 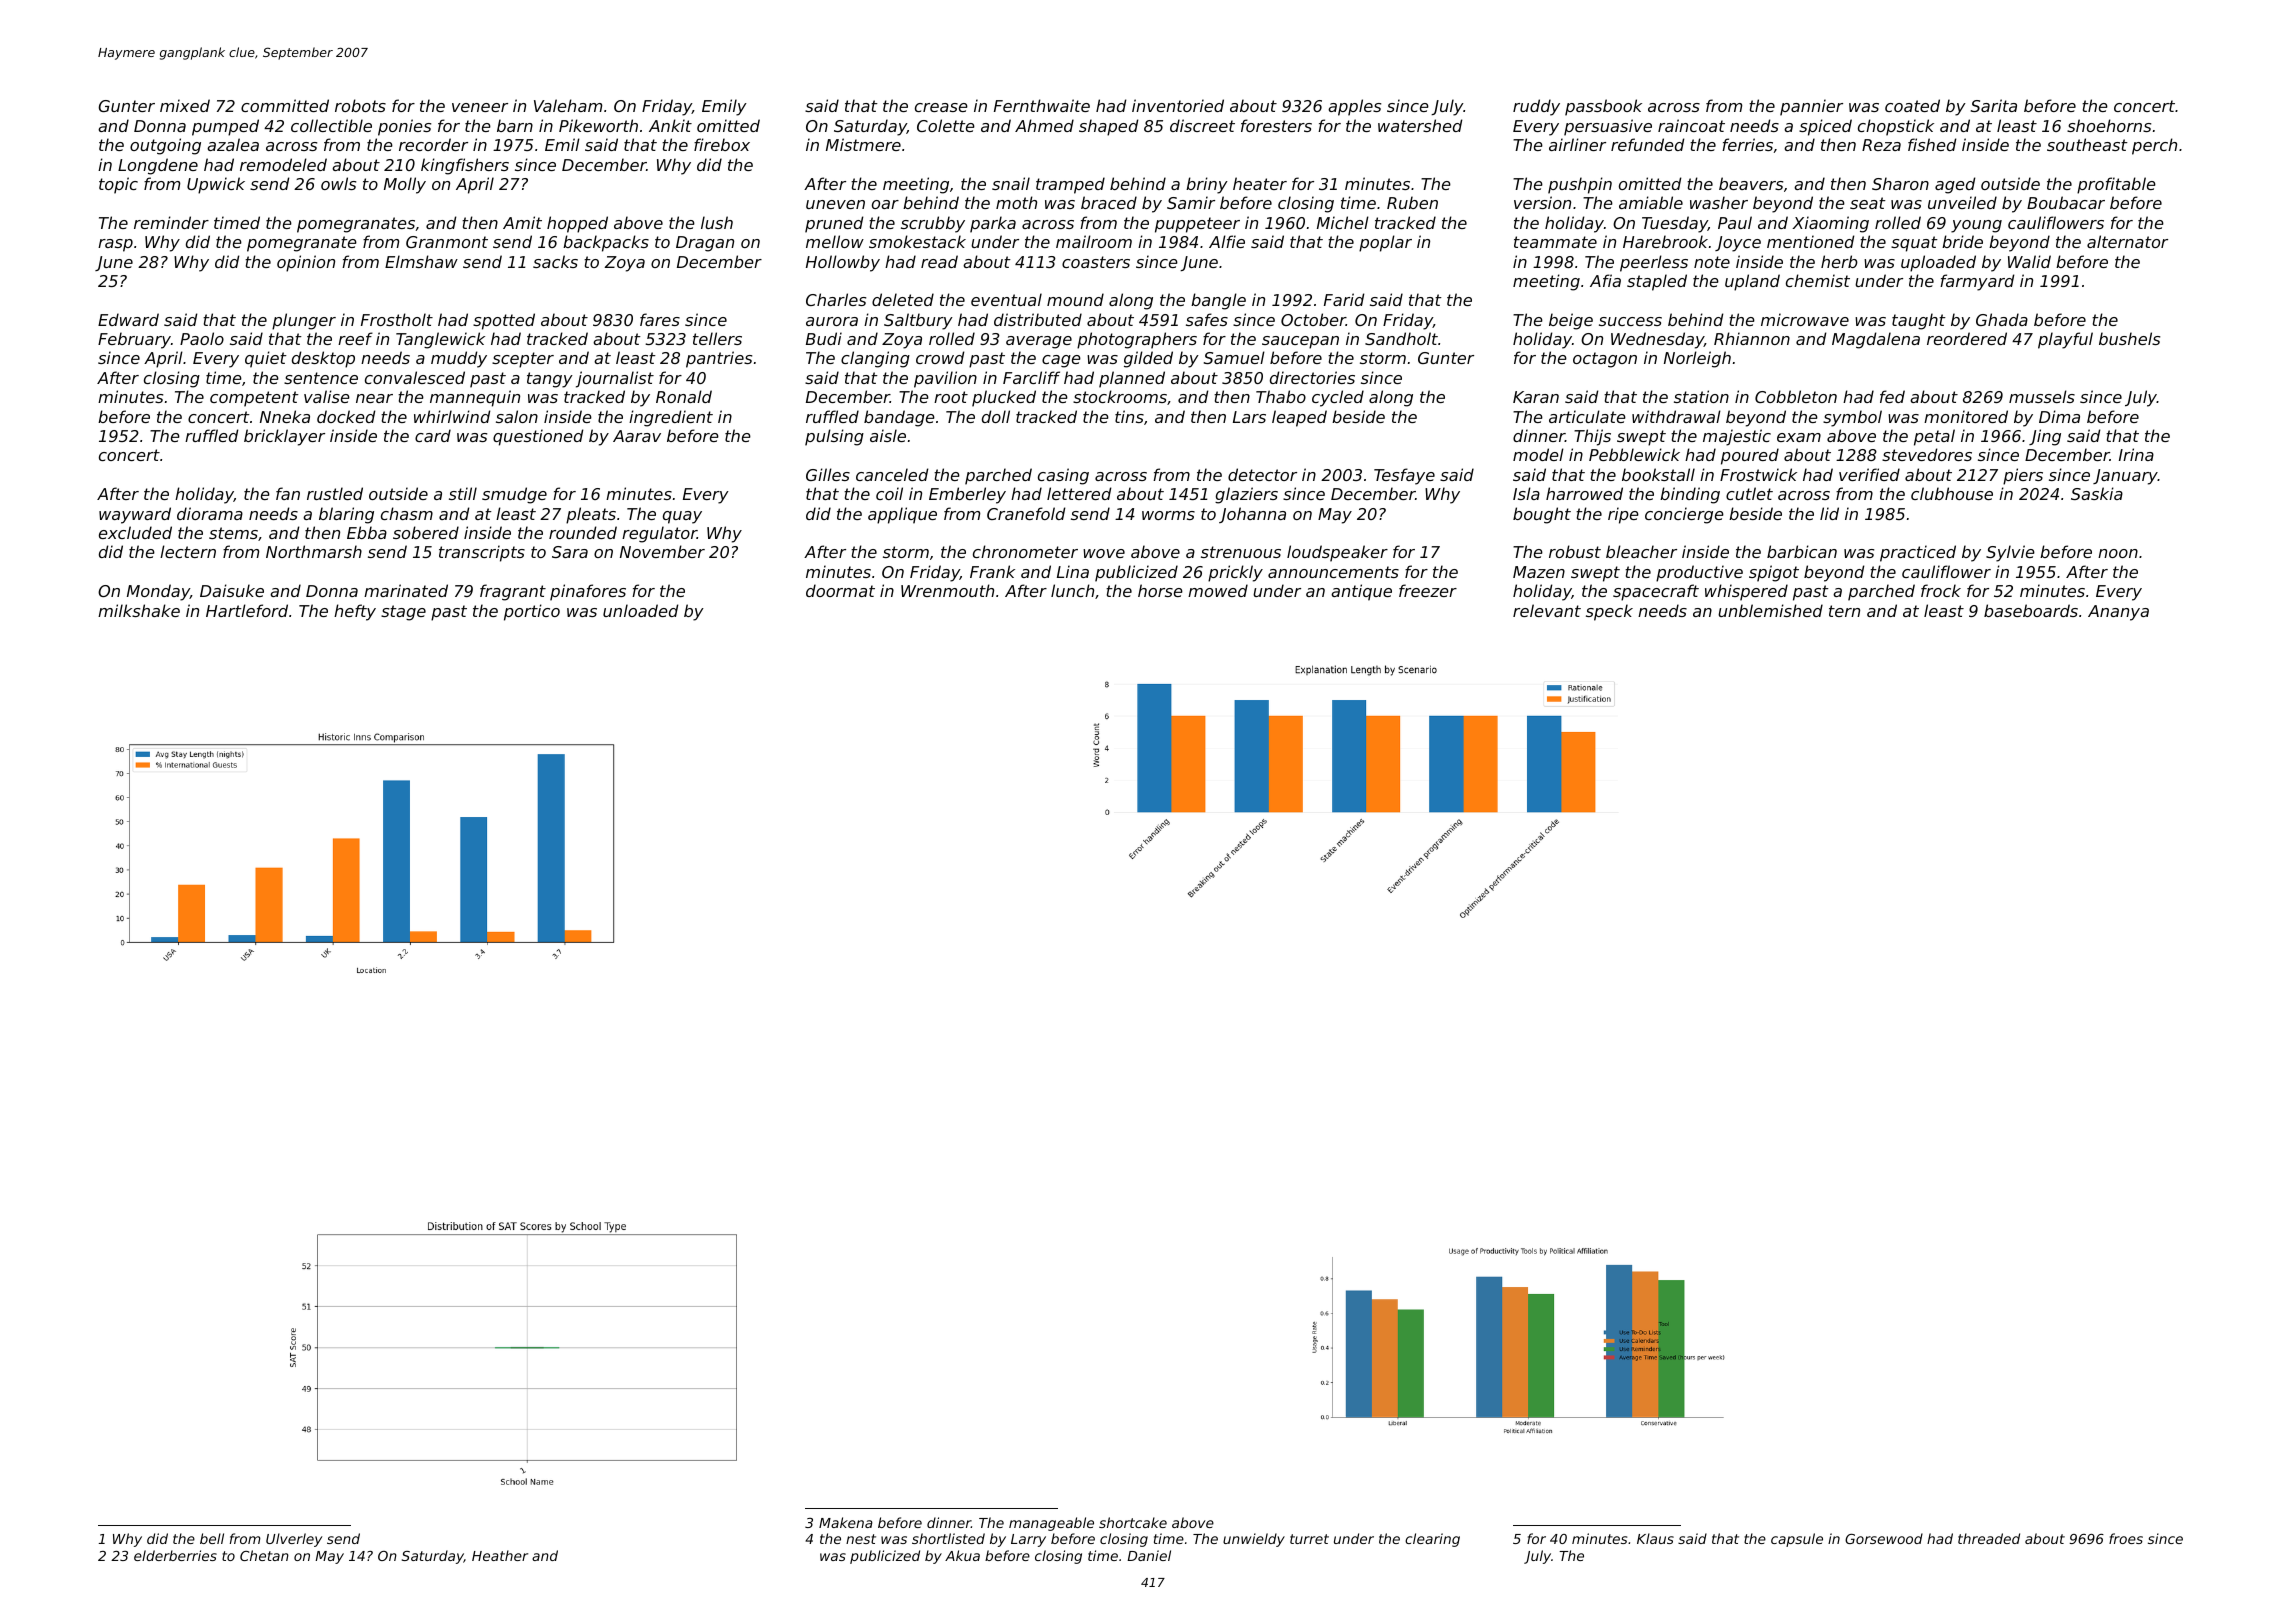 What do you see at coordinates (1655, 1538) in the screenshot?
I see `Klaus` at bounding box center [1655, 1538].
